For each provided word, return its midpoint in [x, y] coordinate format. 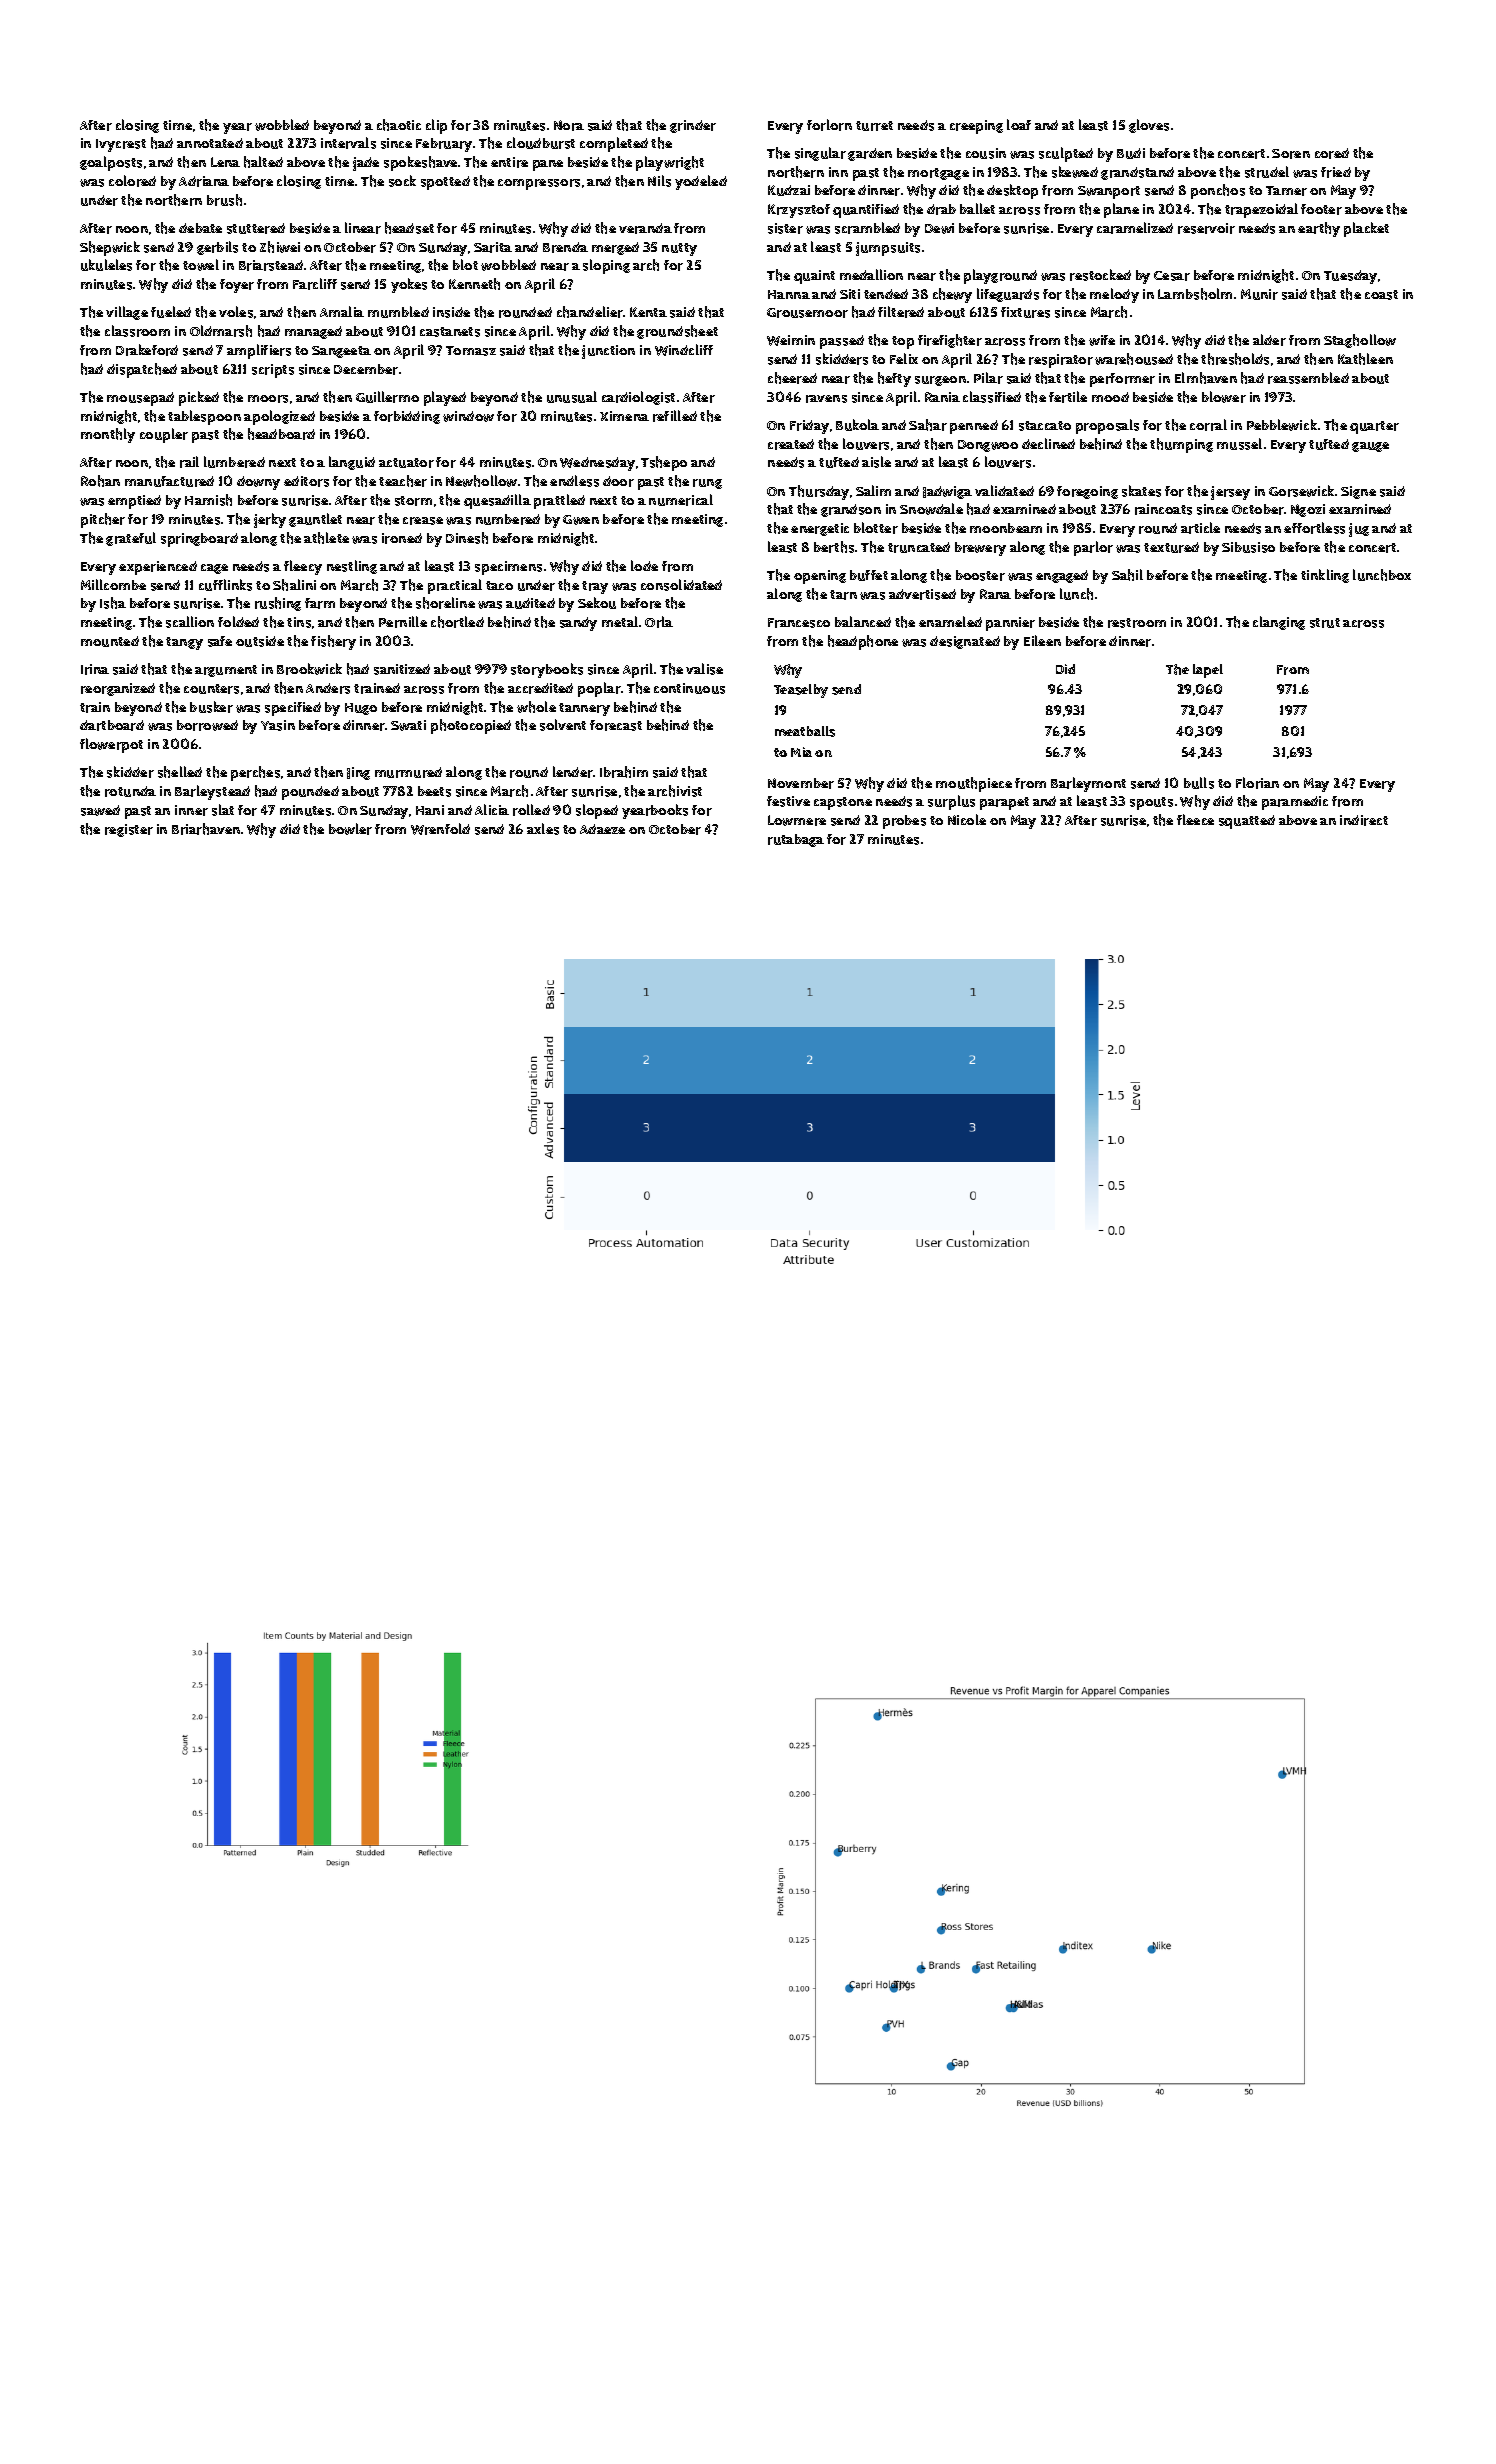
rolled [531, 810]
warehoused [1134, 359]
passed [842, 342]
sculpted [1066, 154]
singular [820, 154]
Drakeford [147, 350]
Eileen [1042, 640]
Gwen [581, 520]
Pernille [403, 622]
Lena [225, 162]
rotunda [130, 791]
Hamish [208, 500]
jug [1359, 530]
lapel [1208, 671]
